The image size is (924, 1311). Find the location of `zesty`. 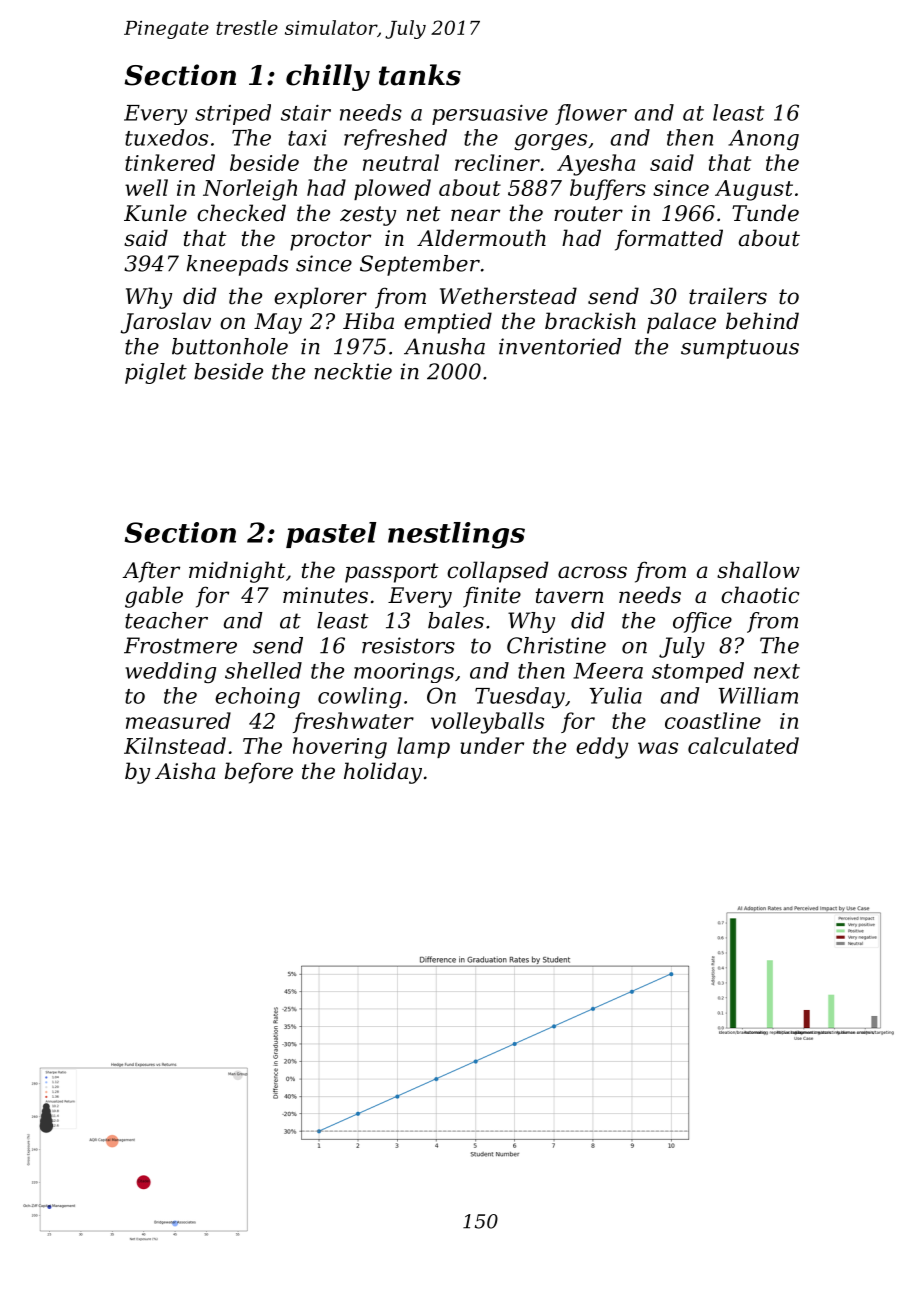

zesty is located at coordinates (368, 216).
